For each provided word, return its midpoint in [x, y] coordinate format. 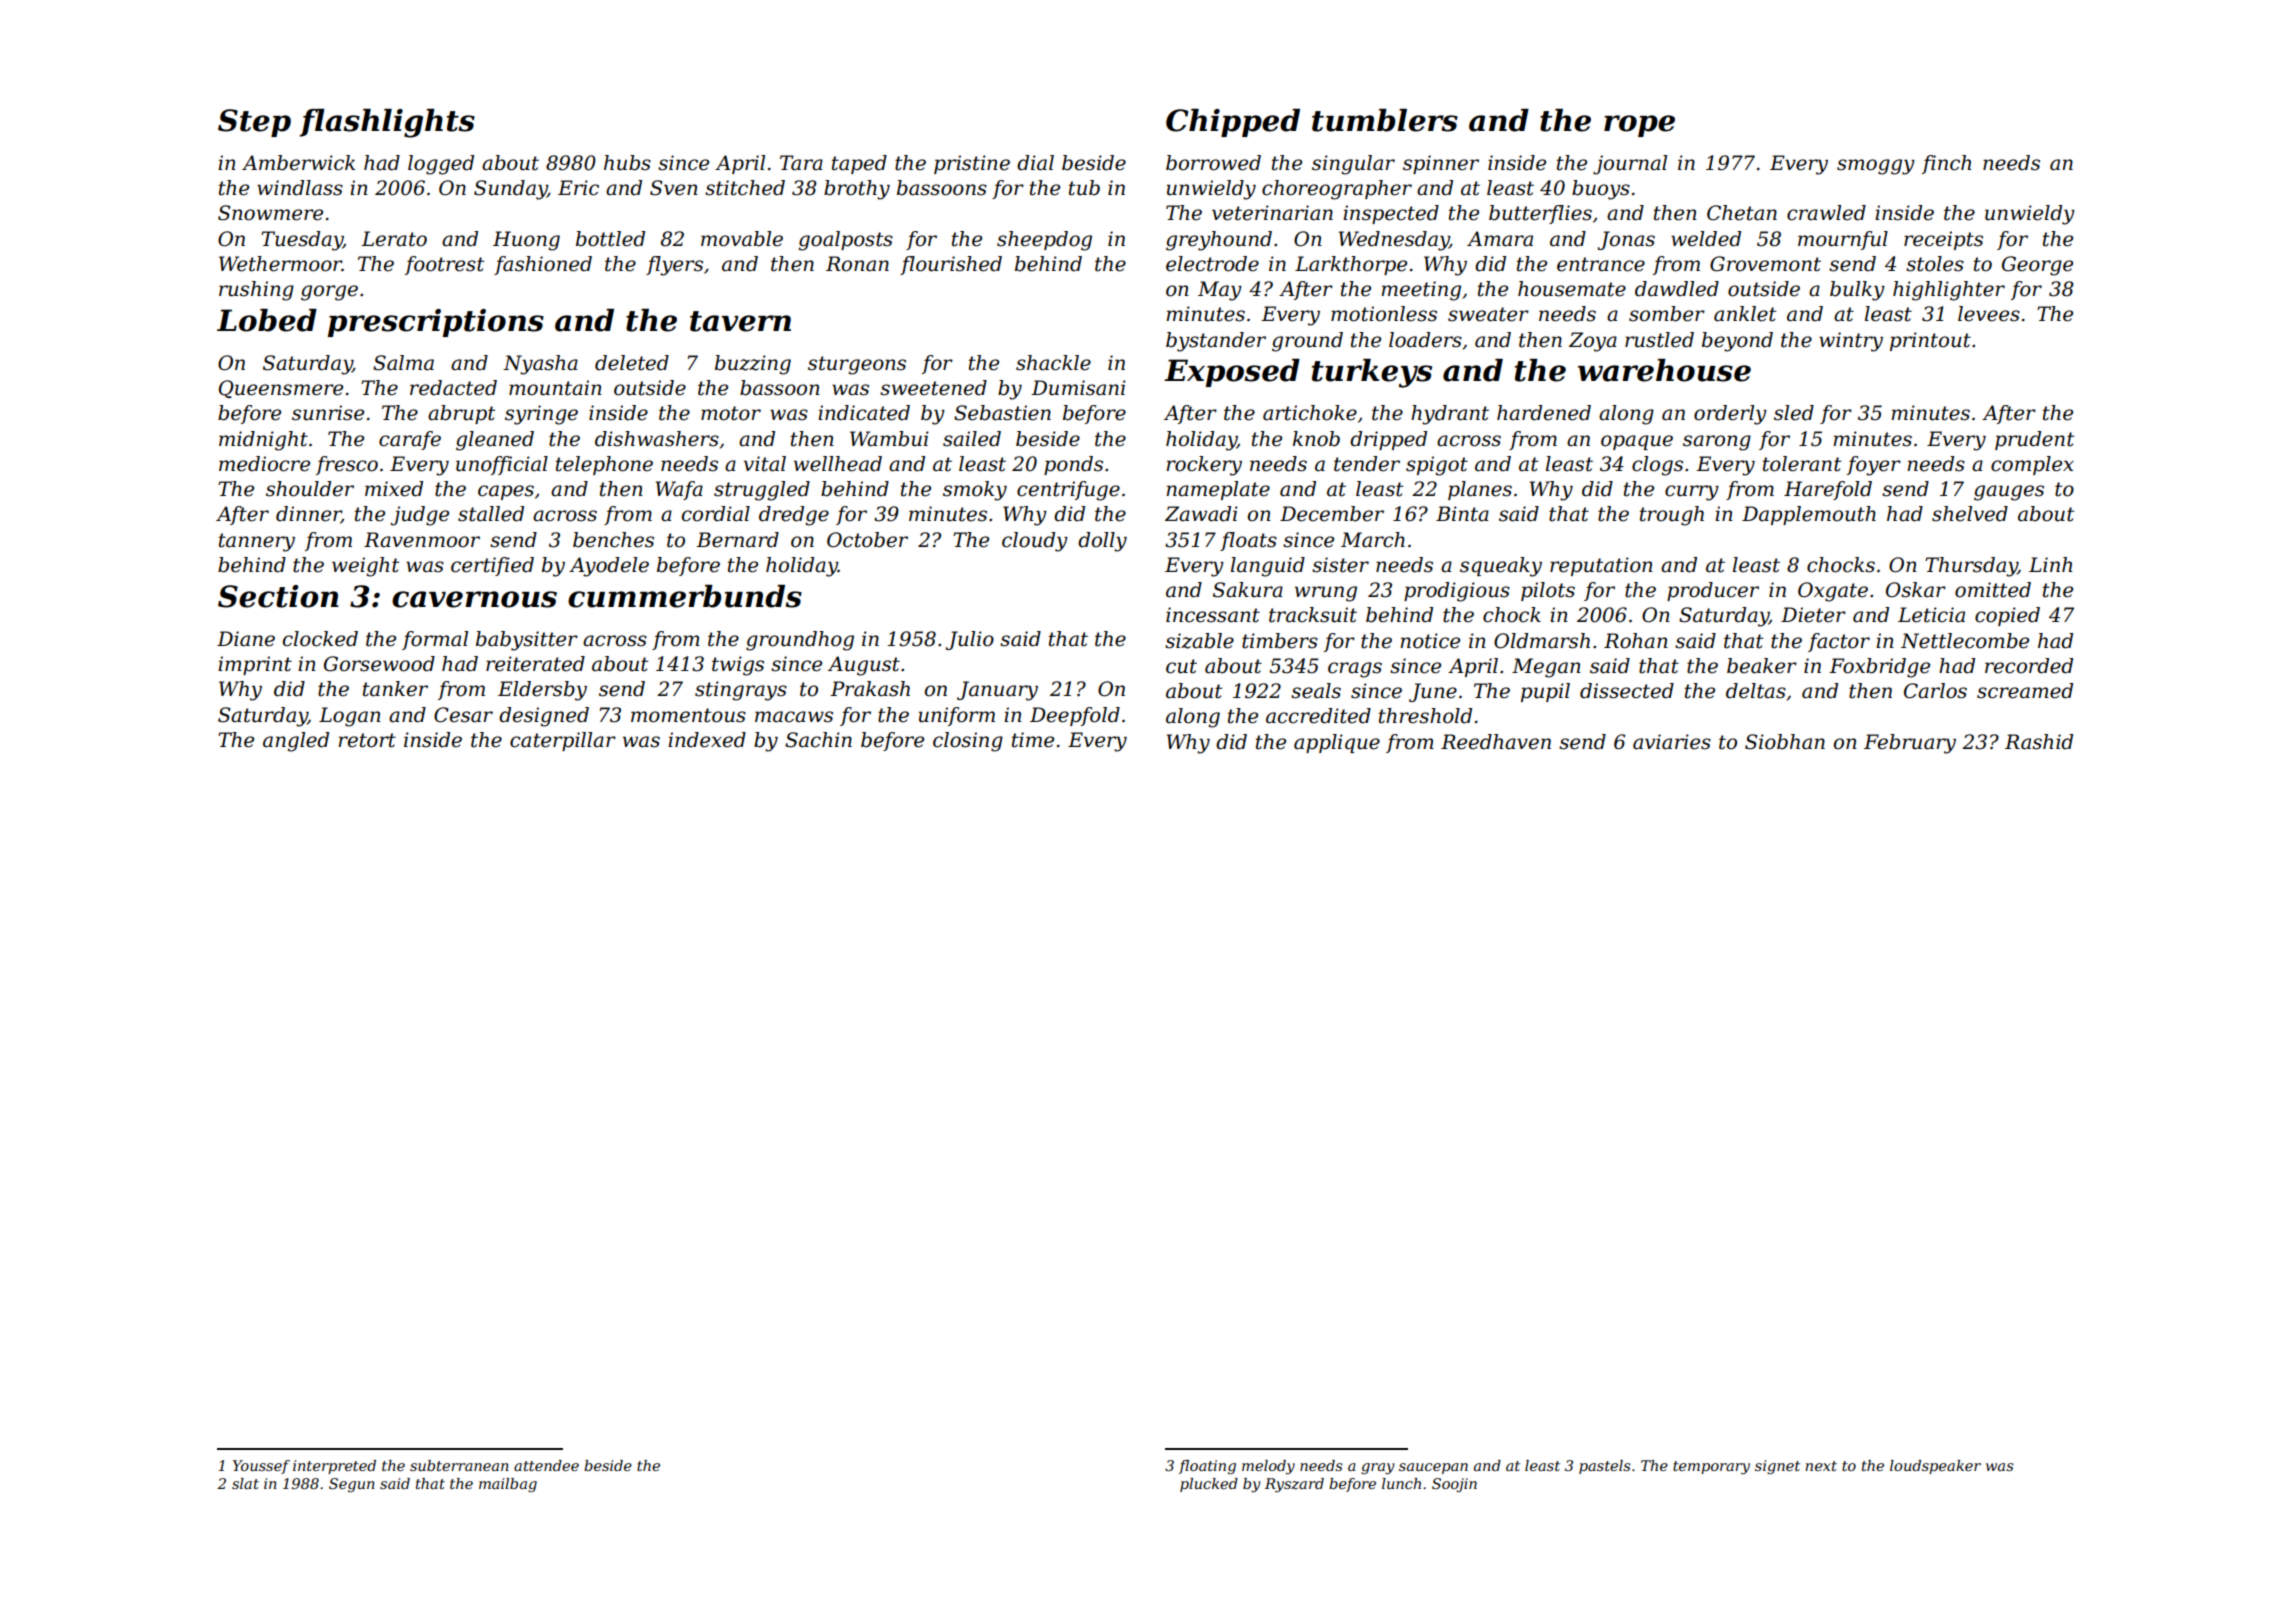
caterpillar [563, 741]
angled [296, 742]
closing [968, 742]
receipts [1943, 240]
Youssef [261, 1467]
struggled [762, 491]
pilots [1548, 591]
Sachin [818, 740]
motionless [1384, 314]
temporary [1711, 1468]
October [867, 540]
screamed [2025, 691]
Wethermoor [280, 264]
